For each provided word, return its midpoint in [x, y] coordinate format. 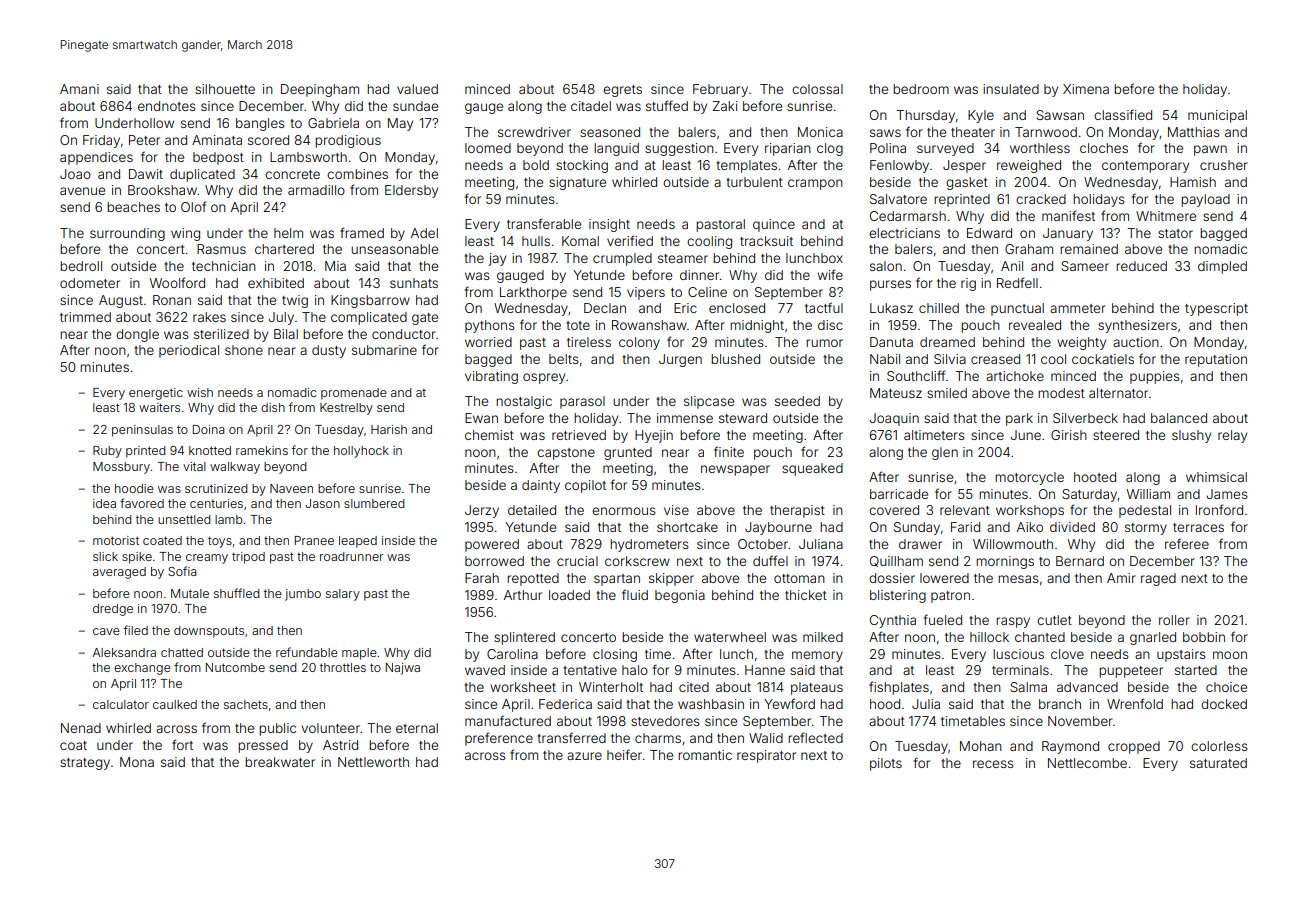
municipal [1217, 116]
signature [577, 183]
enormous [624, 511]
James [1227, 494]
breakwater [280, 762]
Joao [75, 174]
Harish [389, 429]
